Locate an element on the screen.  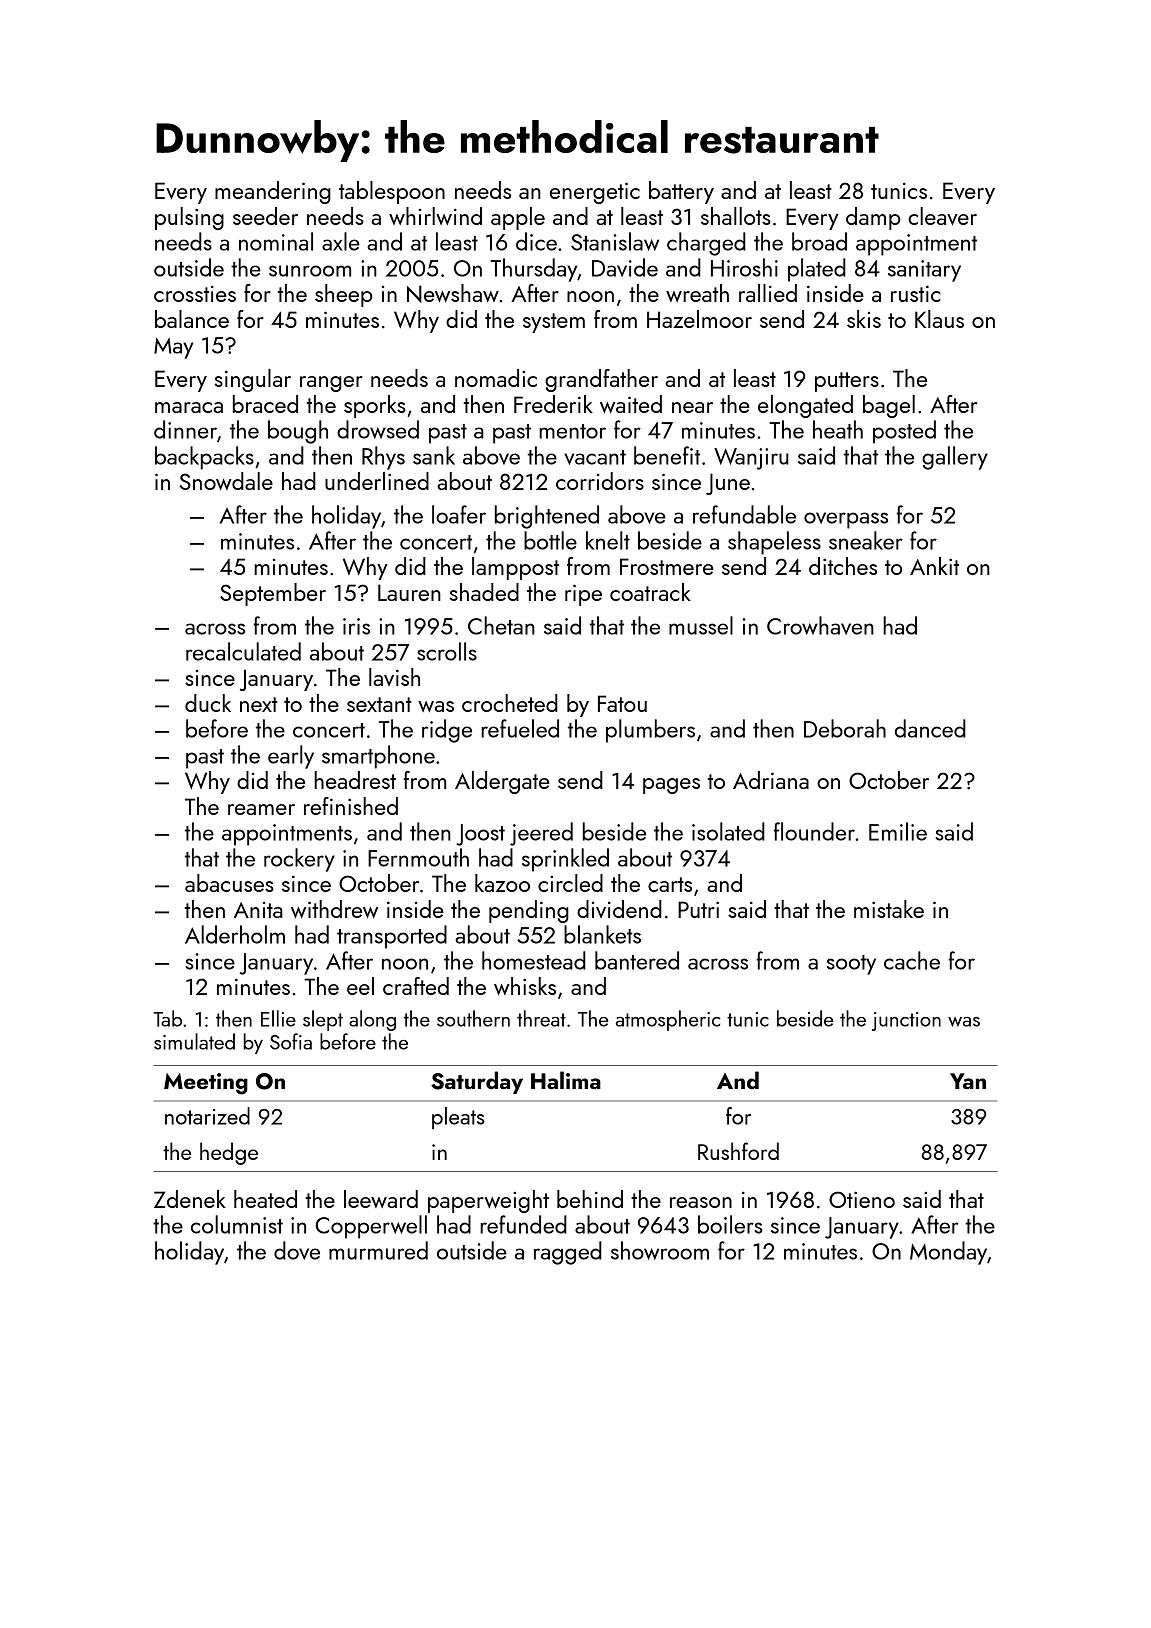
Davide is located at coordinates (625, 267).
